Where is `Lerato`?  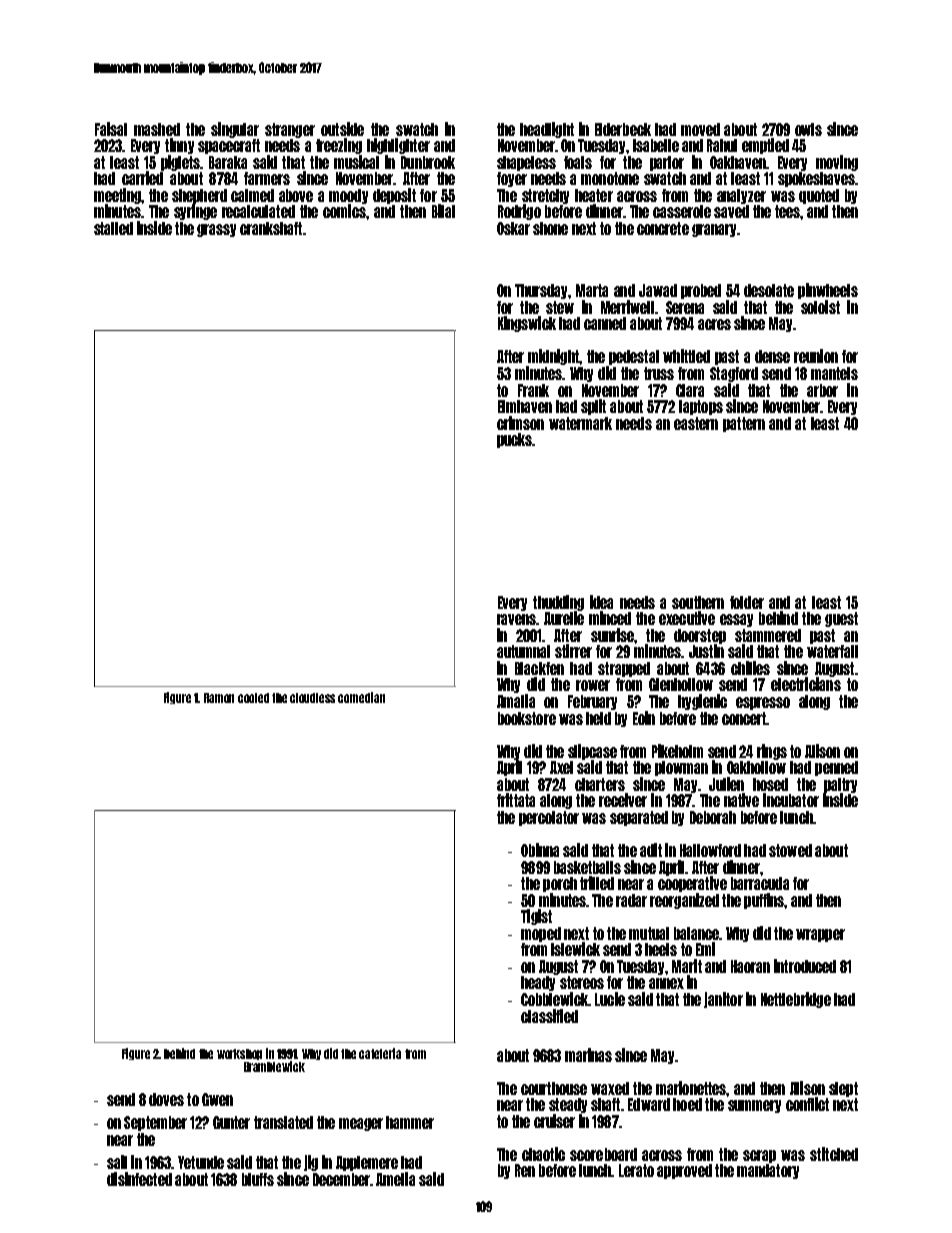 Lerato is located at coordinates (636, 1170).
